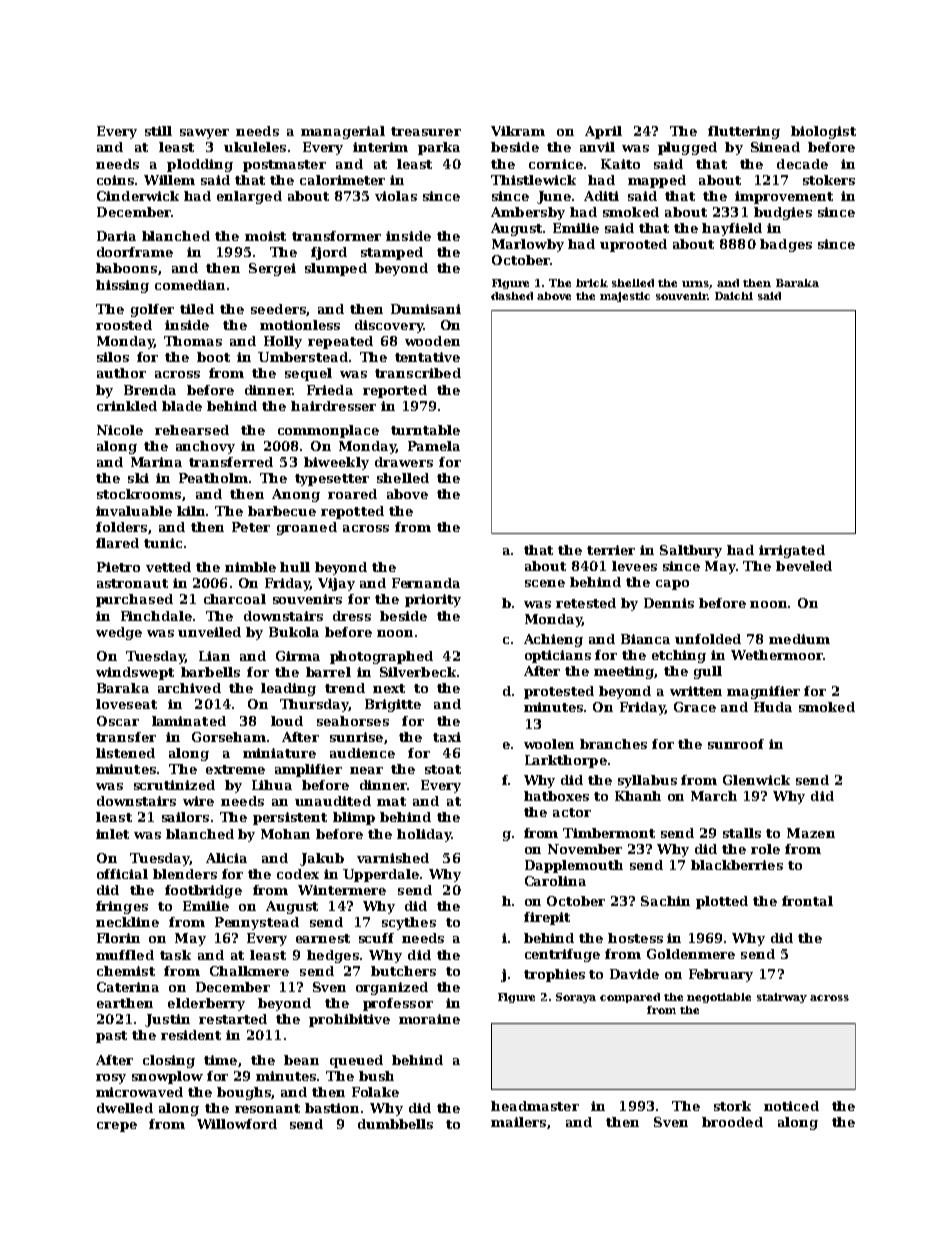 Image resolution: width=952 pixels, height=1233 pixels. I want to click on firepit, so click(547, 918).
